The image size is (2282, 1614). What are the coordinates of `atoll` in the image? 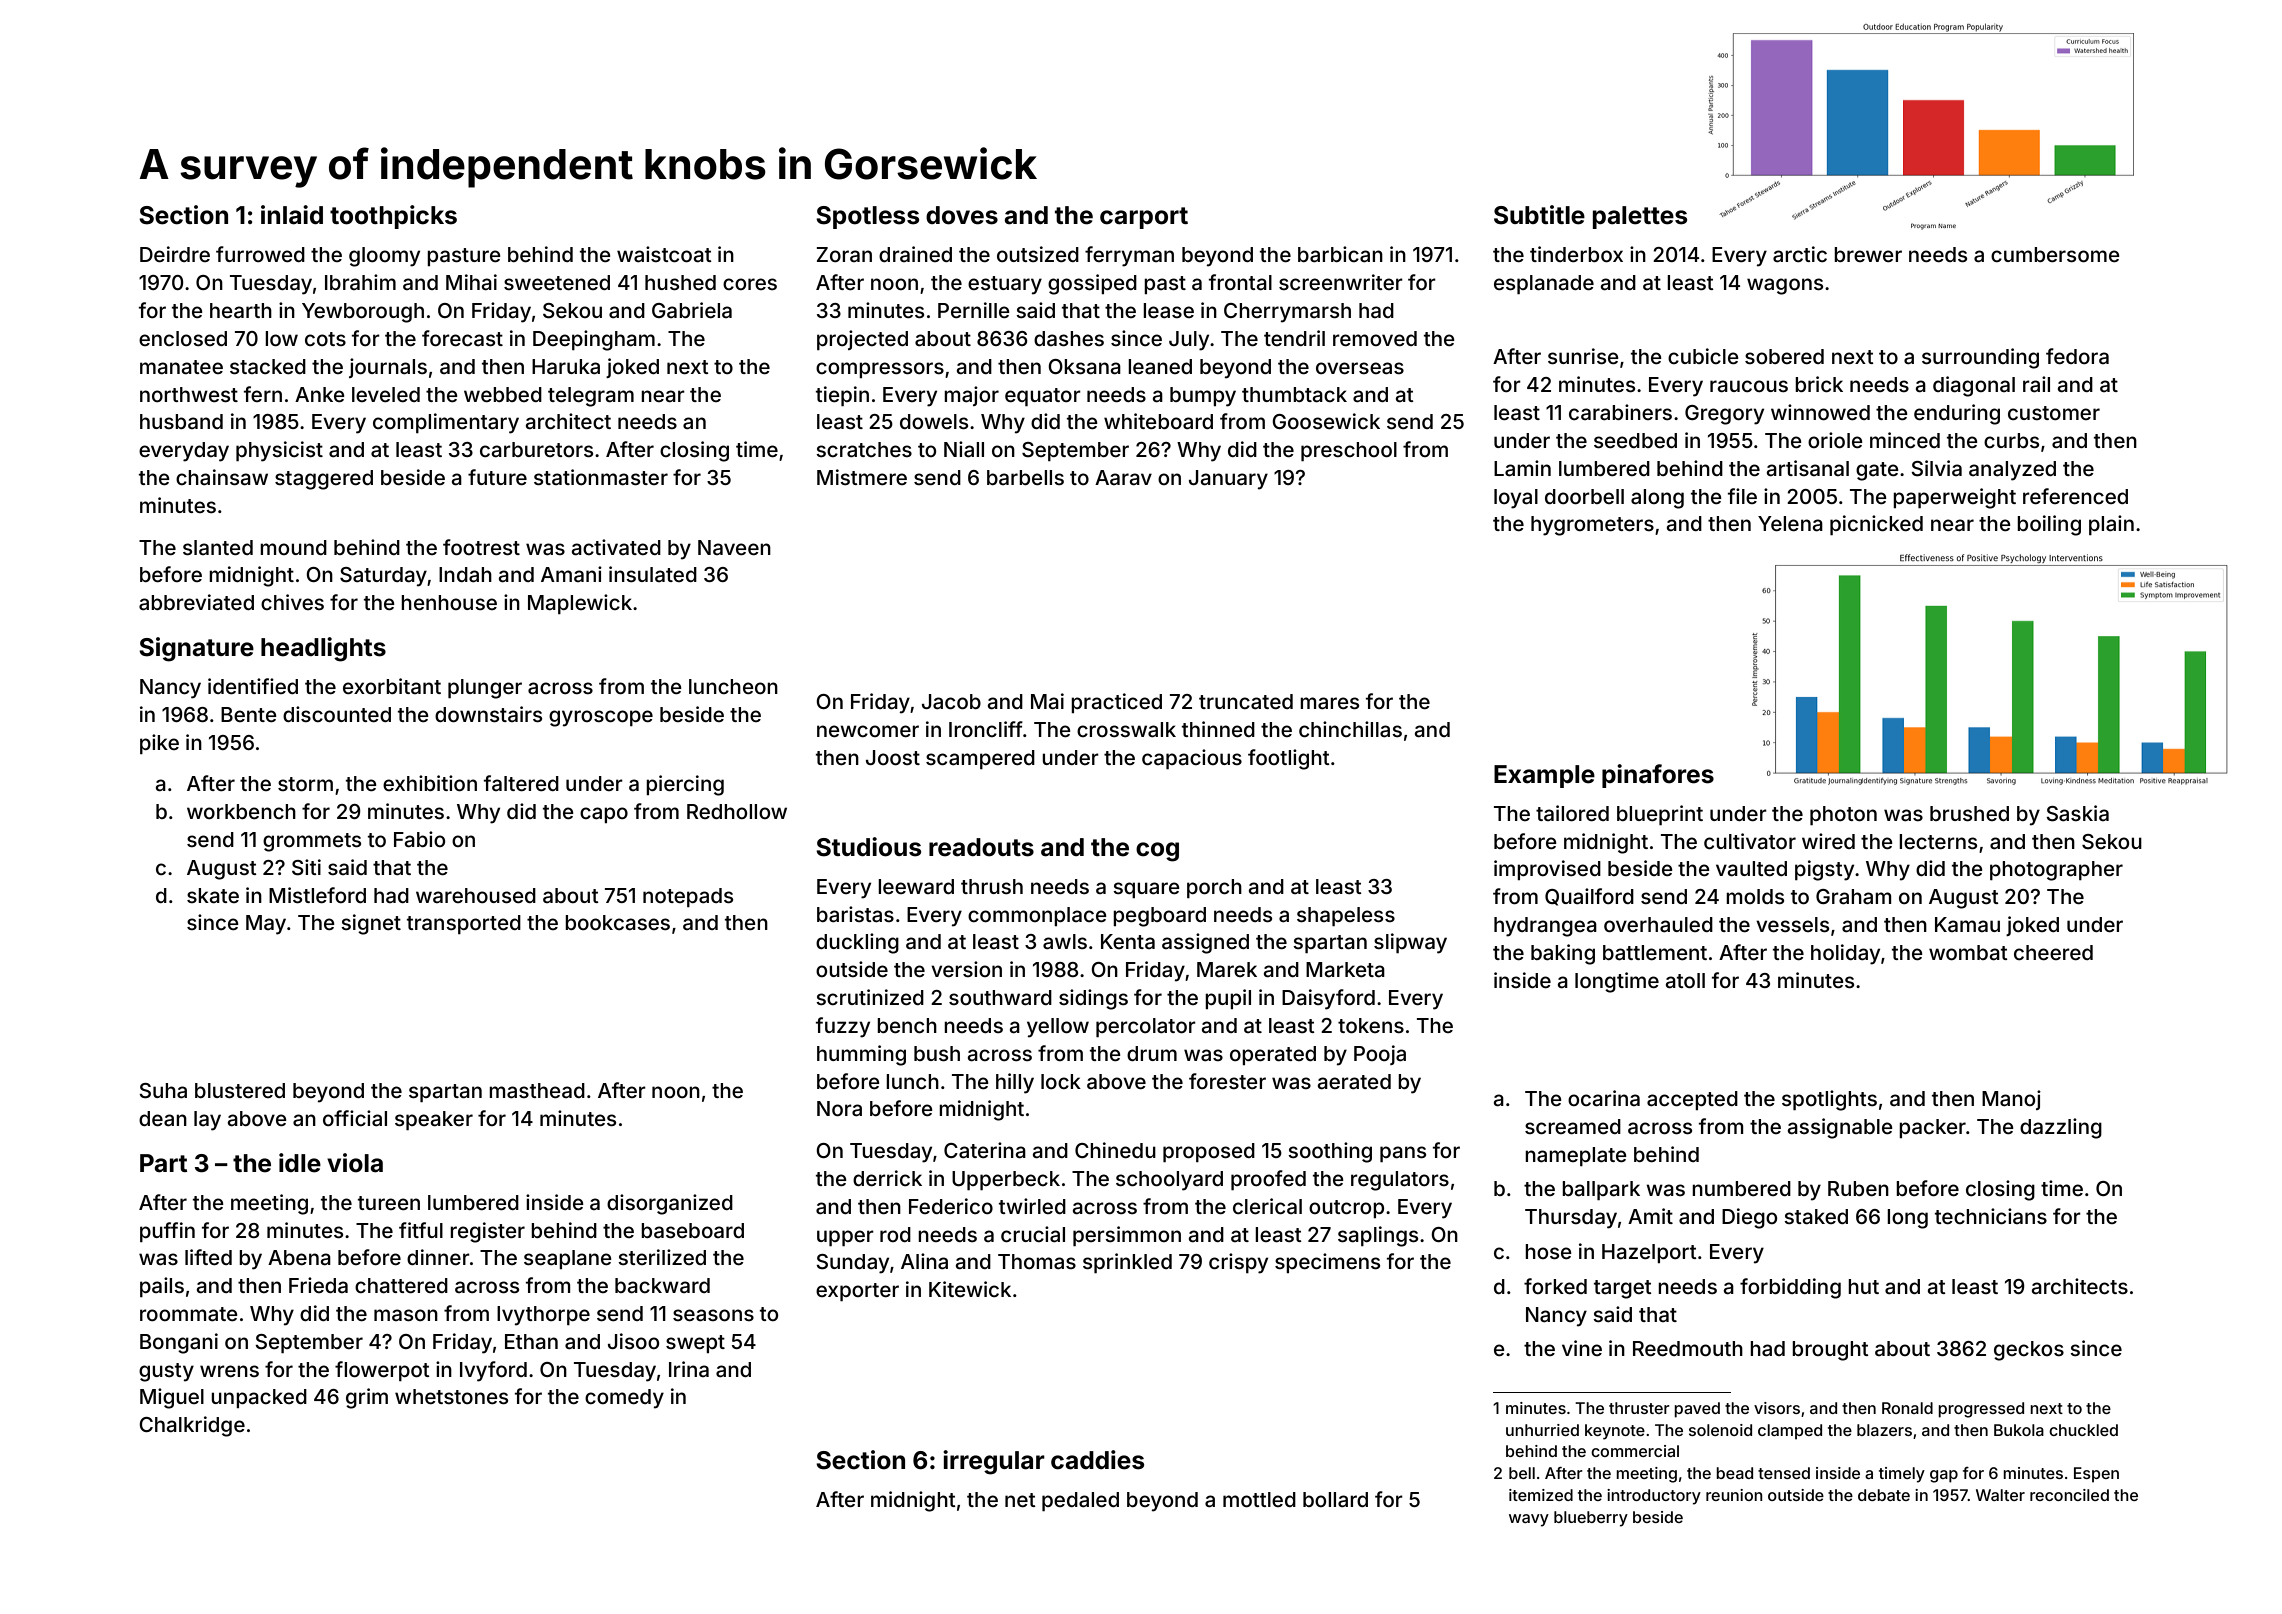 It's located at (1685, 980).
